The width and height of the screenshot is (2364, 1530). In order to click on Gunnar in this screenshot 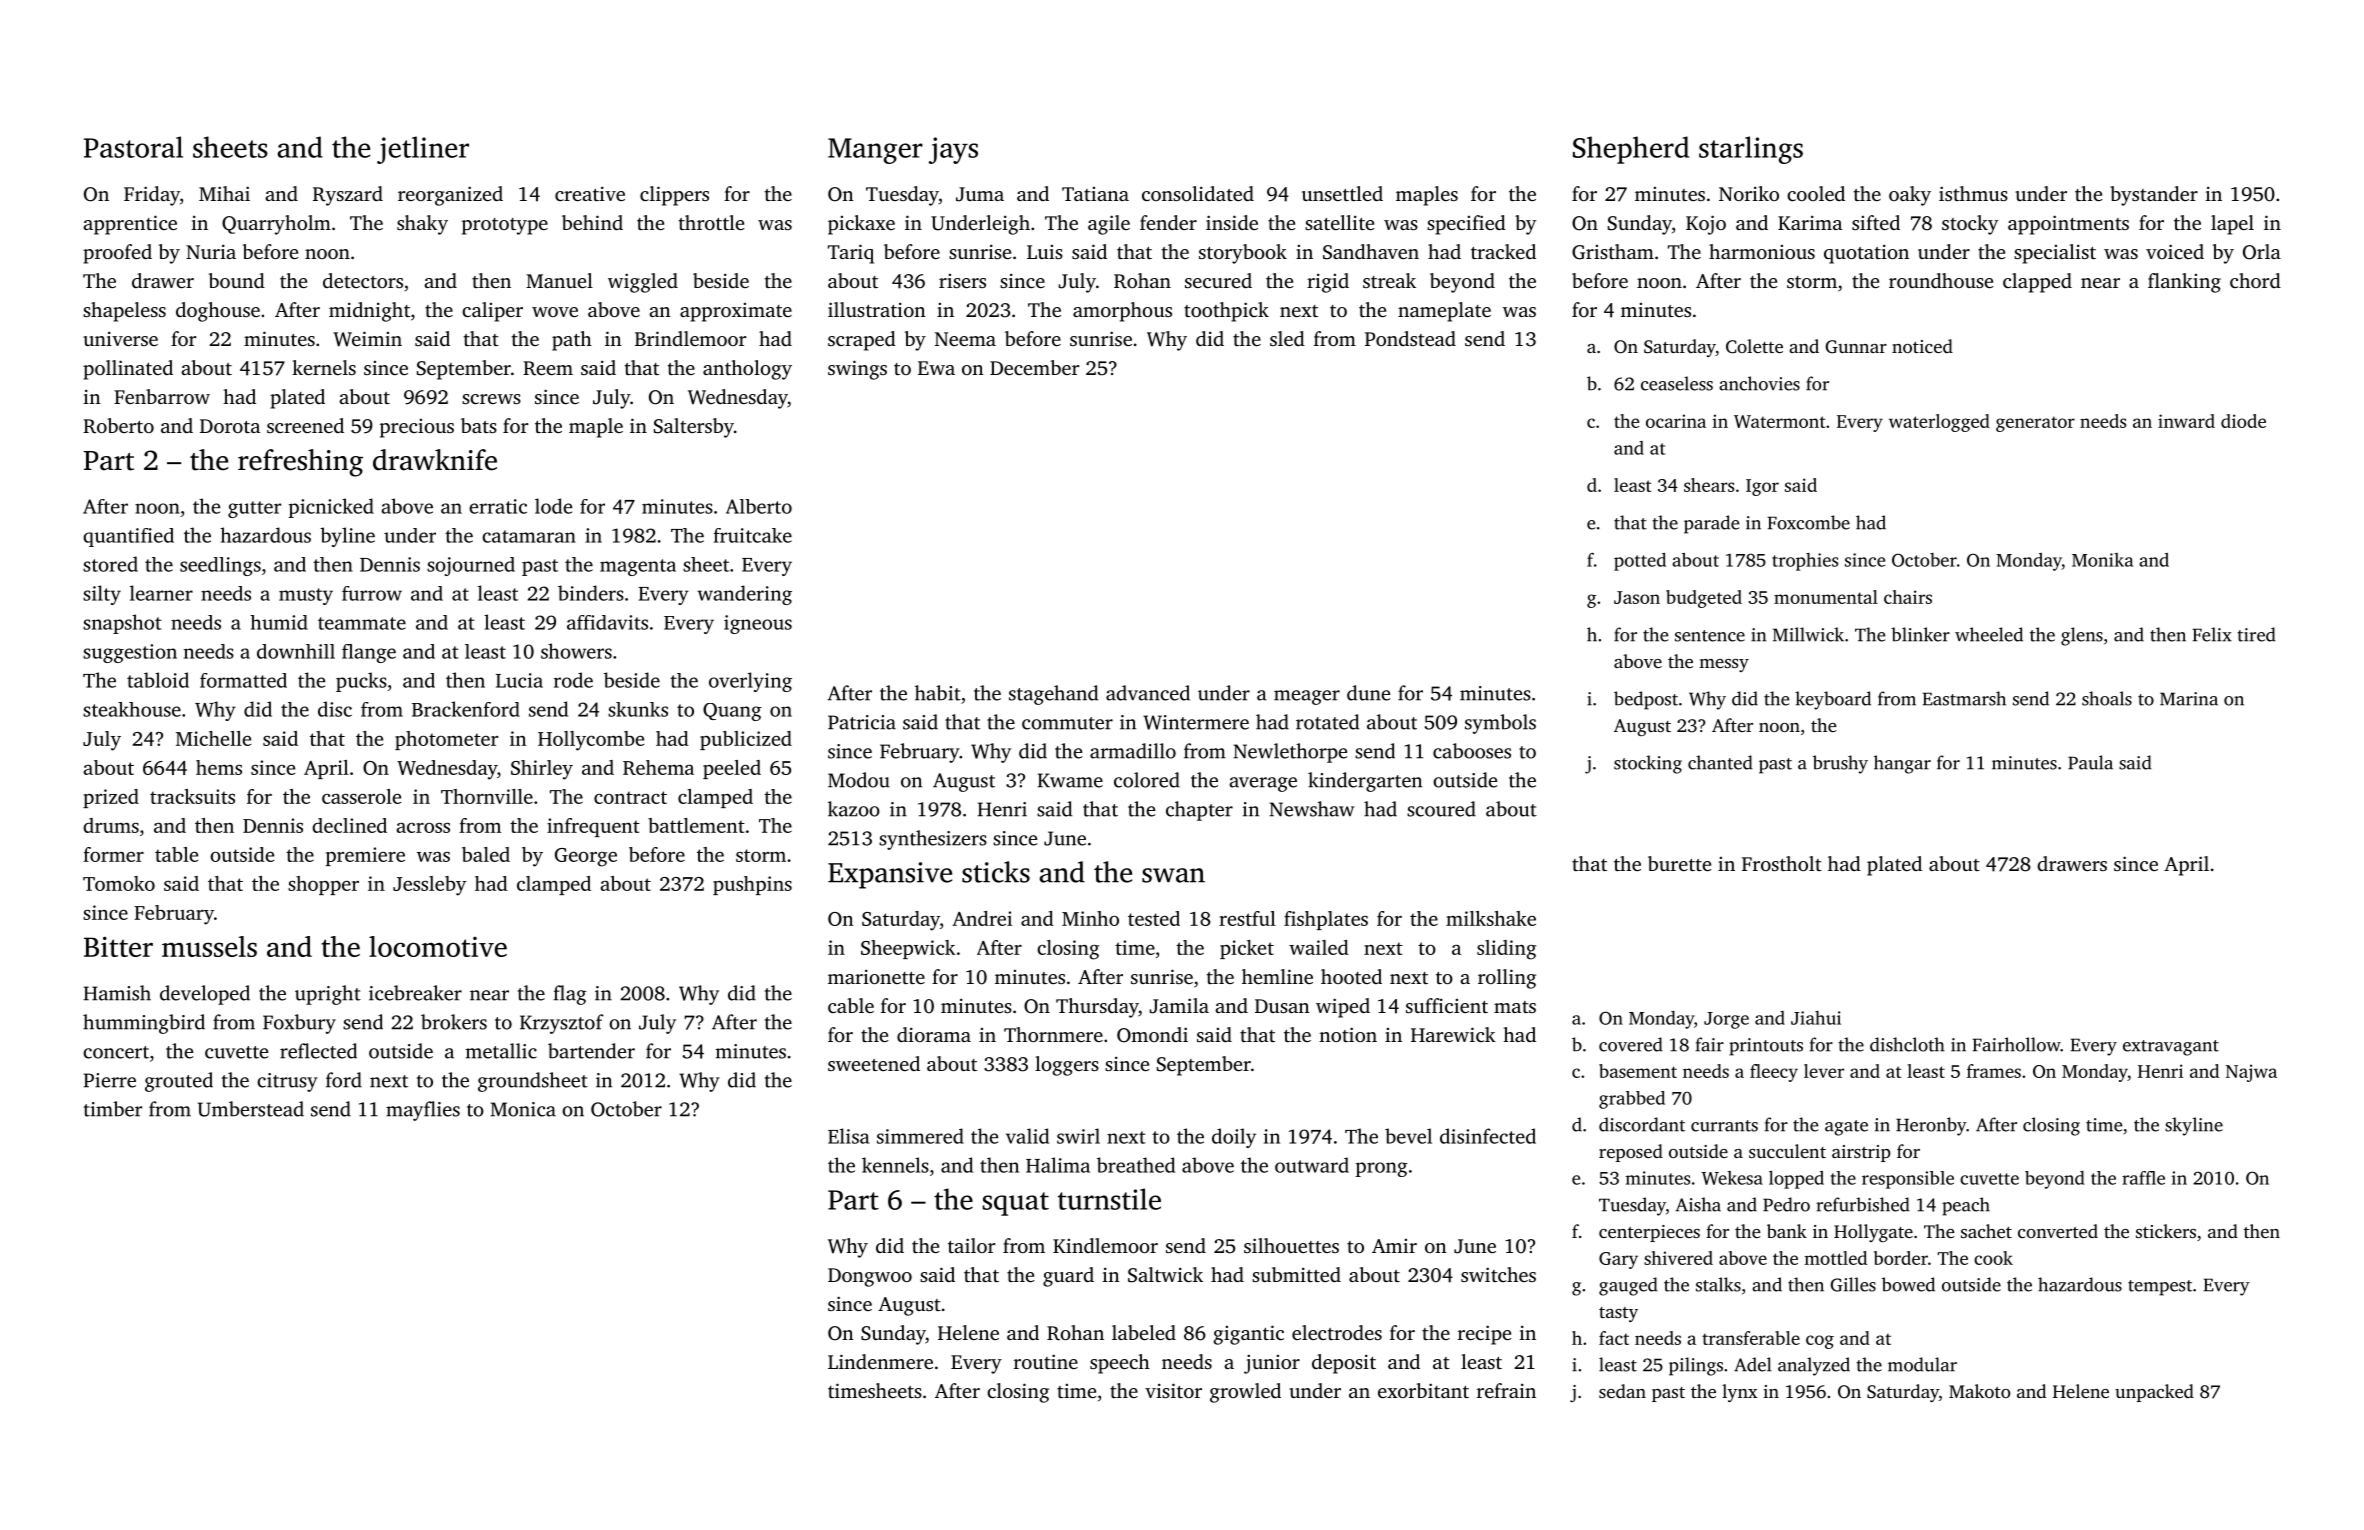, I will do `click(1856, 347)`.
